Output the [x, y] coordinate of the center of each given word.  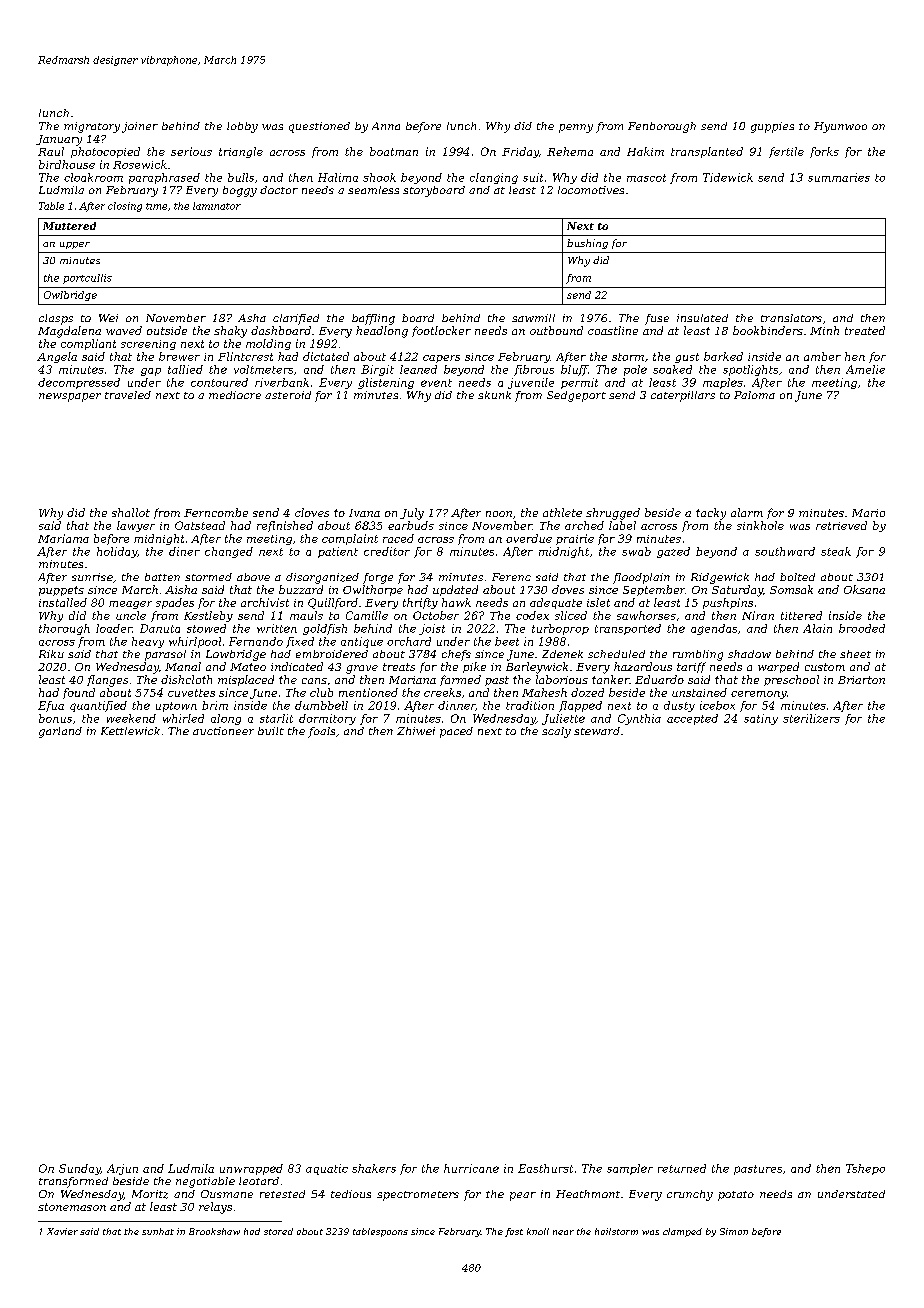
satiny [761, 719]
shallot [131, 512]
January [59, 140]
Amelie [865, 369]
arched [584, 525]
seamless [373, 190]
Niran [758, 615]
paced [456, 732]
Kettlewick [130, 731]
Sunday [80, 1169]
